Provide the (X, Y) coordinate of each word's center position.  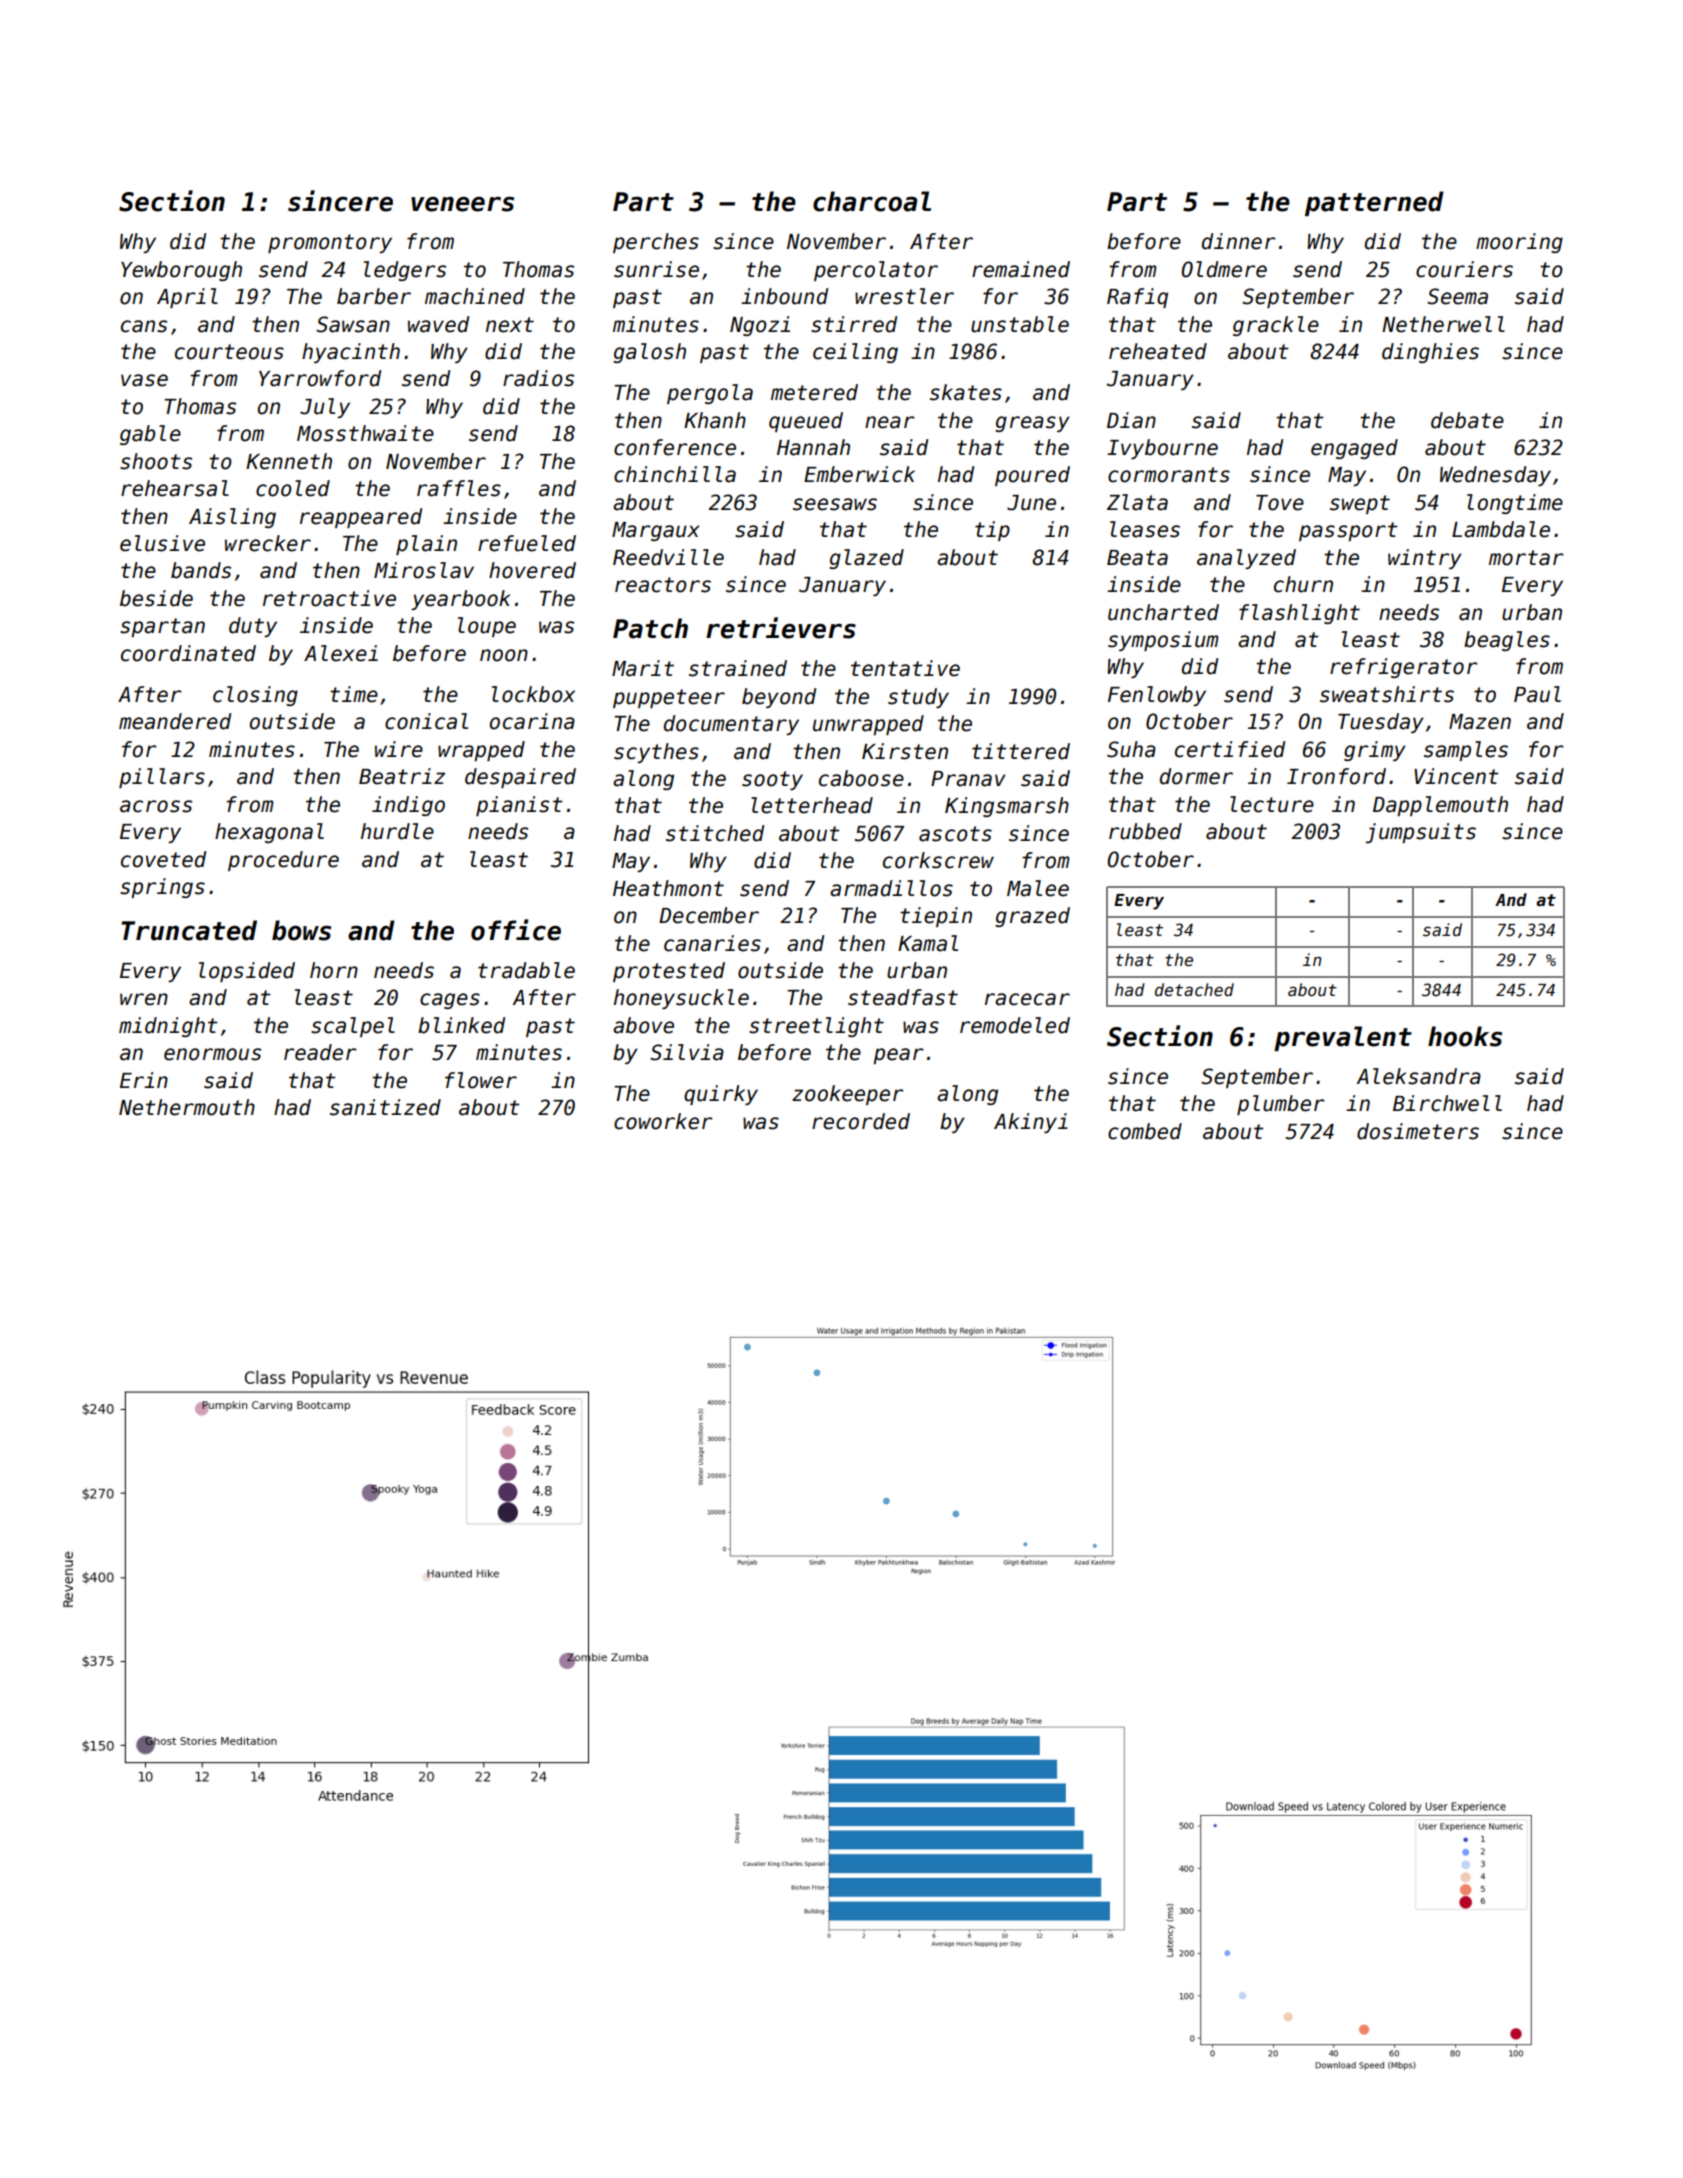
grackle (1276, 326)
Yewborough (181, 271)
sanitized (385, 1107)
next (510, 325)
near (890, 422)
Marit (643, 668)
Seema (1457, 296)
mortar (1526, 558)
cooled (293, 488)
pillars (162, 778)
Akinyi (1031, 1123)
